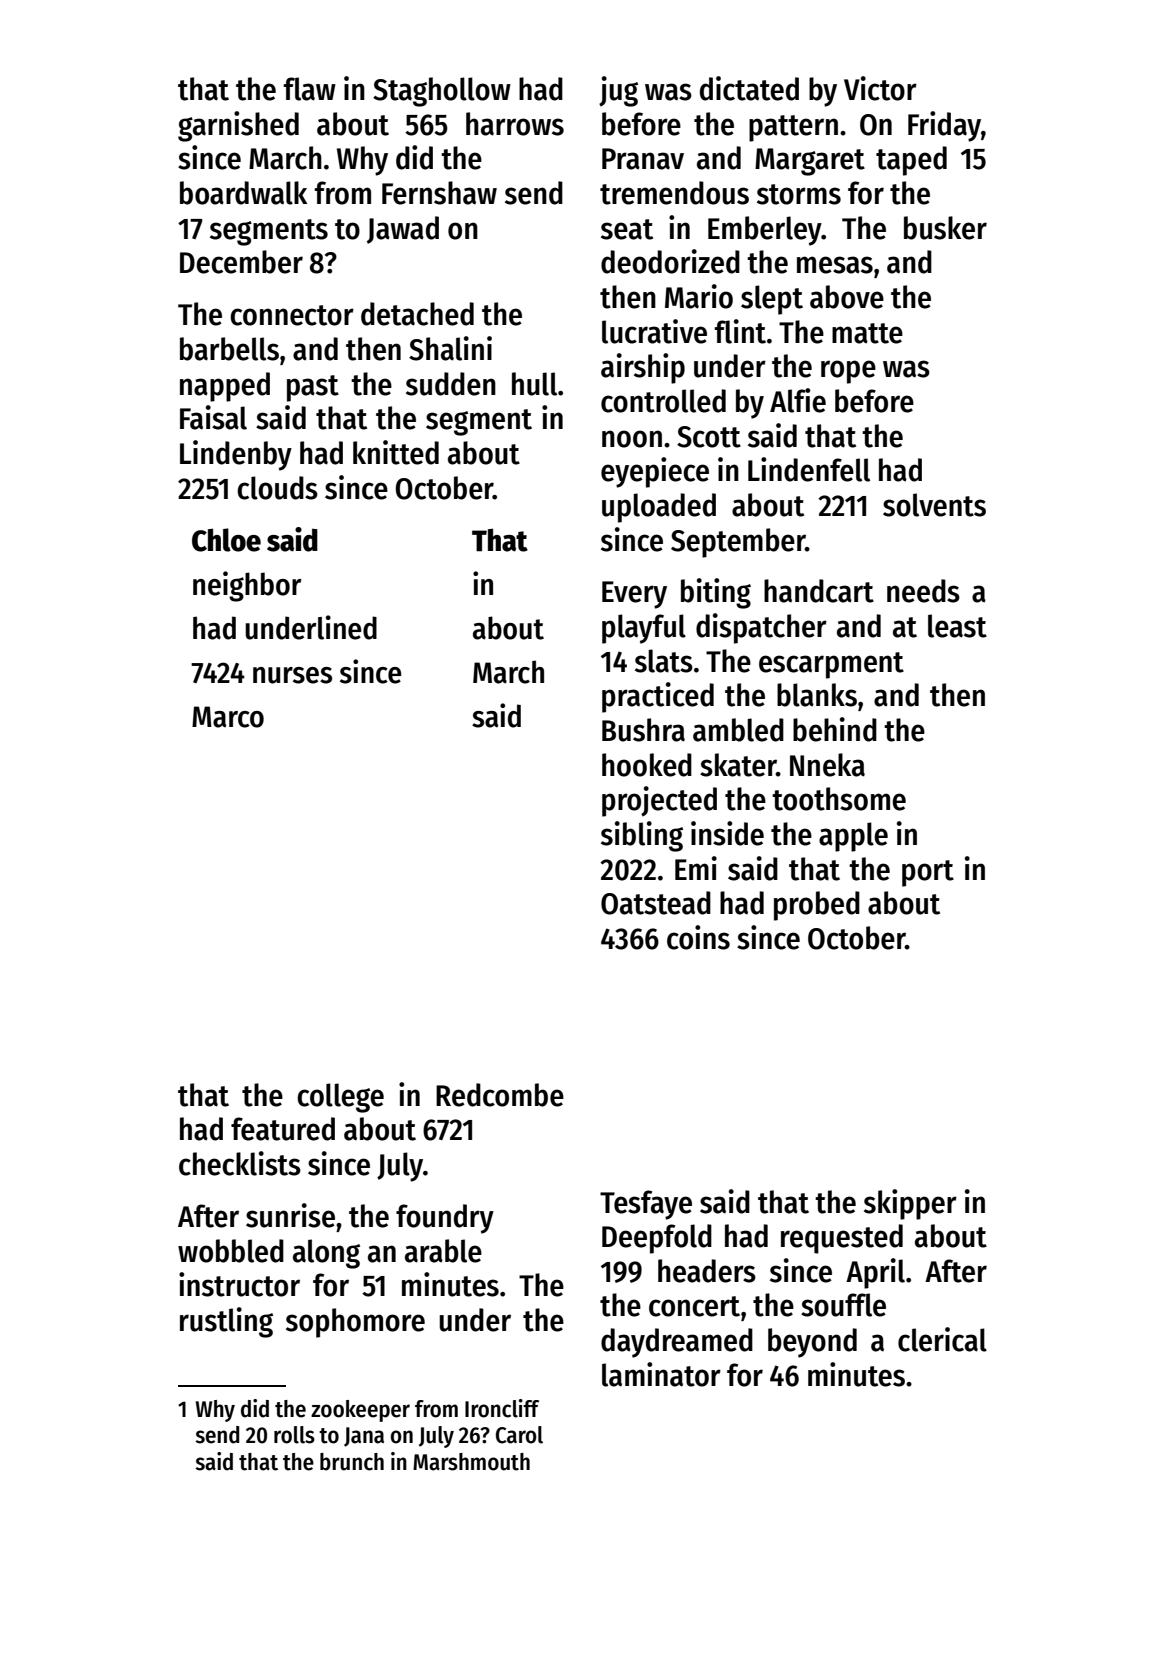 This screenshot has height=1654, width=1165. What do you see at coordinates (880, 88) in the screenshot?
I see `Victor` at bounding box center [880, 88].
